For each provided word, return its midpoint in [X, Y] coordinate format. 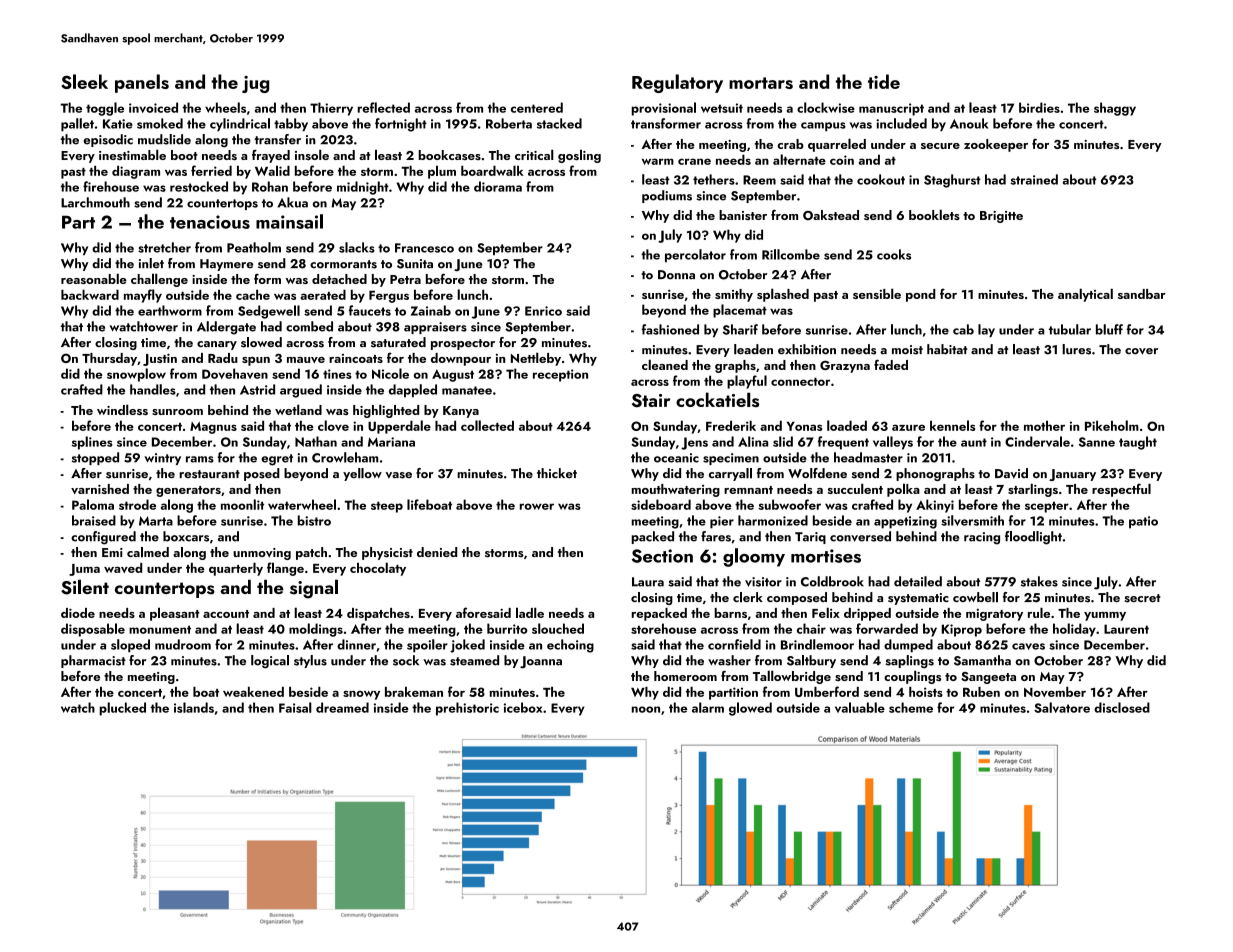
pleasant [175, 614]
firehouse [111, 186]
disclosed [1122, 707]
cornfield [734, 644]
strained [1034, 179]
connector [800, 382]
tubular [1070, 329]
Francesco [424, 248]
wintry [162, 459]
